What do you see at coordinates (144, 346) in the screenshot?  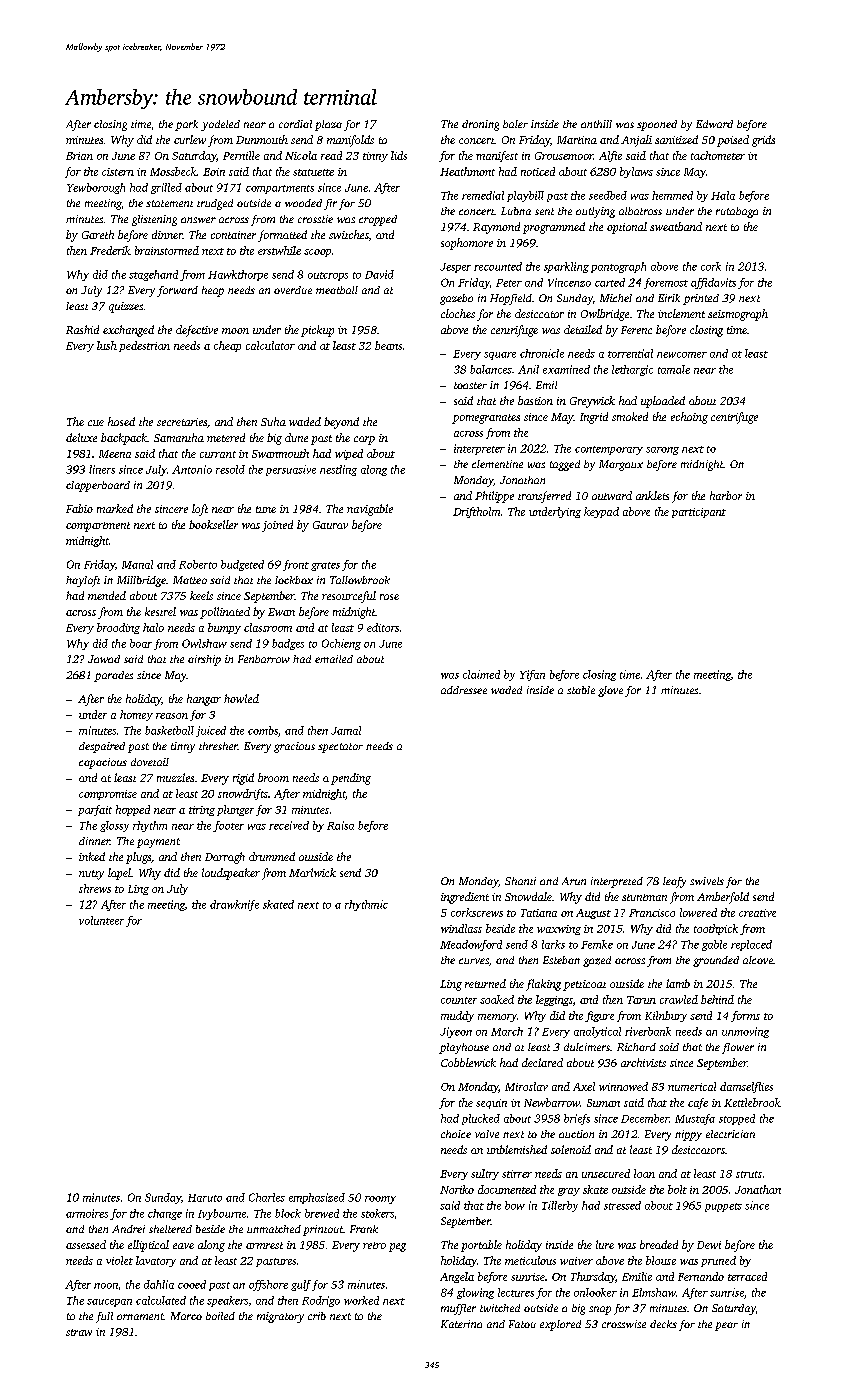 I see `pedestrian` at bounding box center [144, 346].
